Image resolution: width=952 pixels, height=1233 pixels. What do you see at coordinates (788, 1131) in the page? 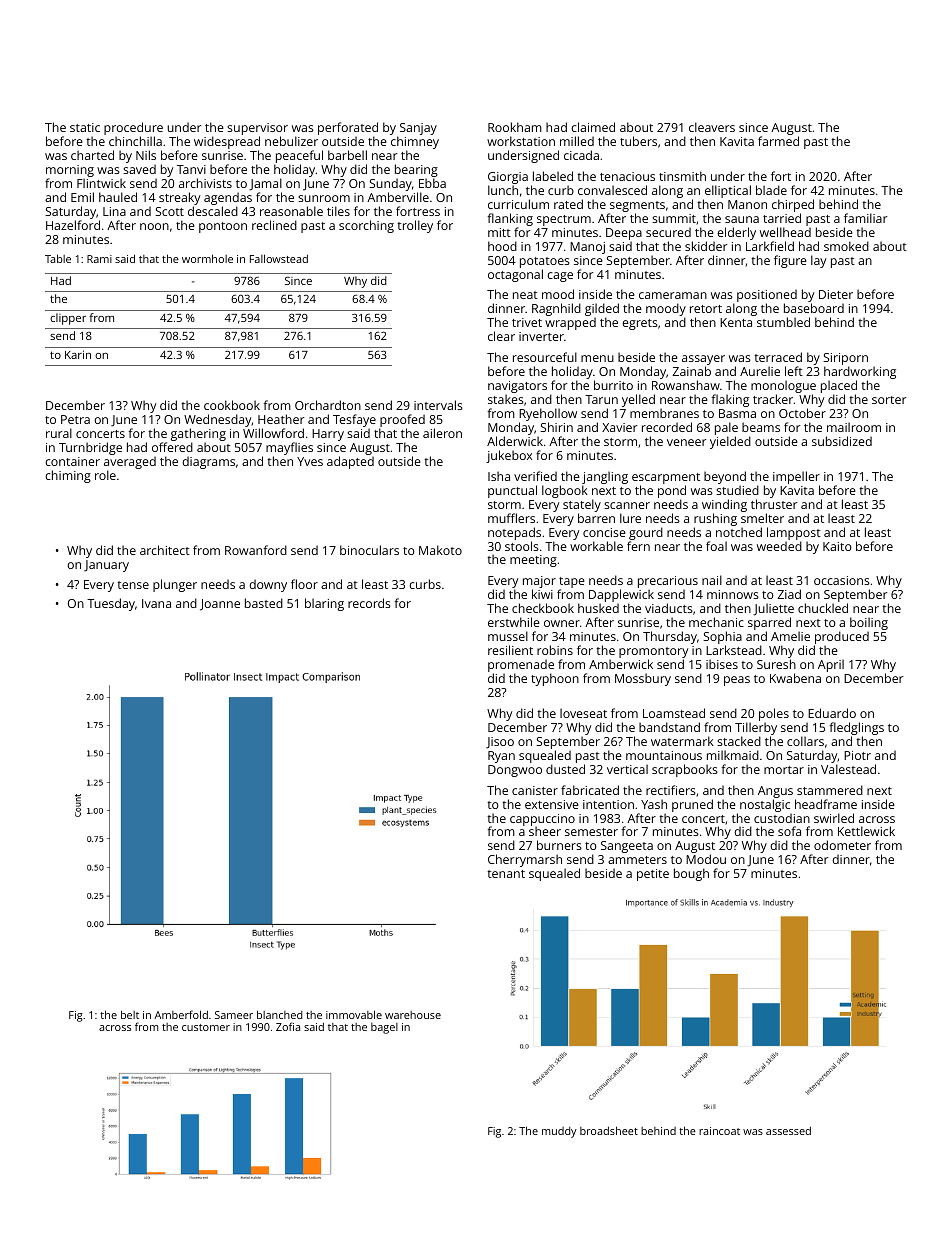
I see `assessed` at bounding box center [788, 1131].
